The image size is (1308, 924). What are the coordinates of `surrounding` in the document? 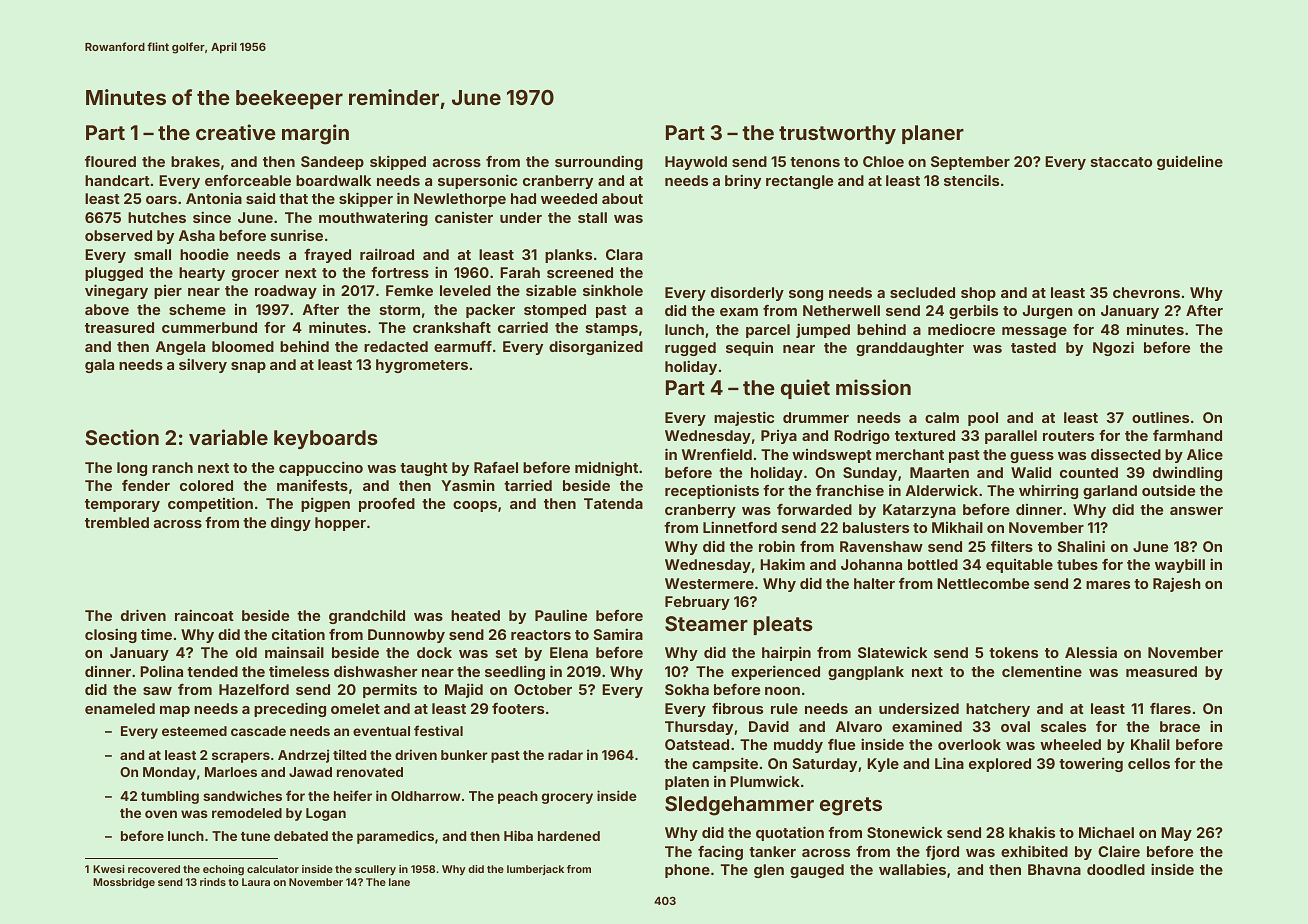 It's located at (599, 162).
